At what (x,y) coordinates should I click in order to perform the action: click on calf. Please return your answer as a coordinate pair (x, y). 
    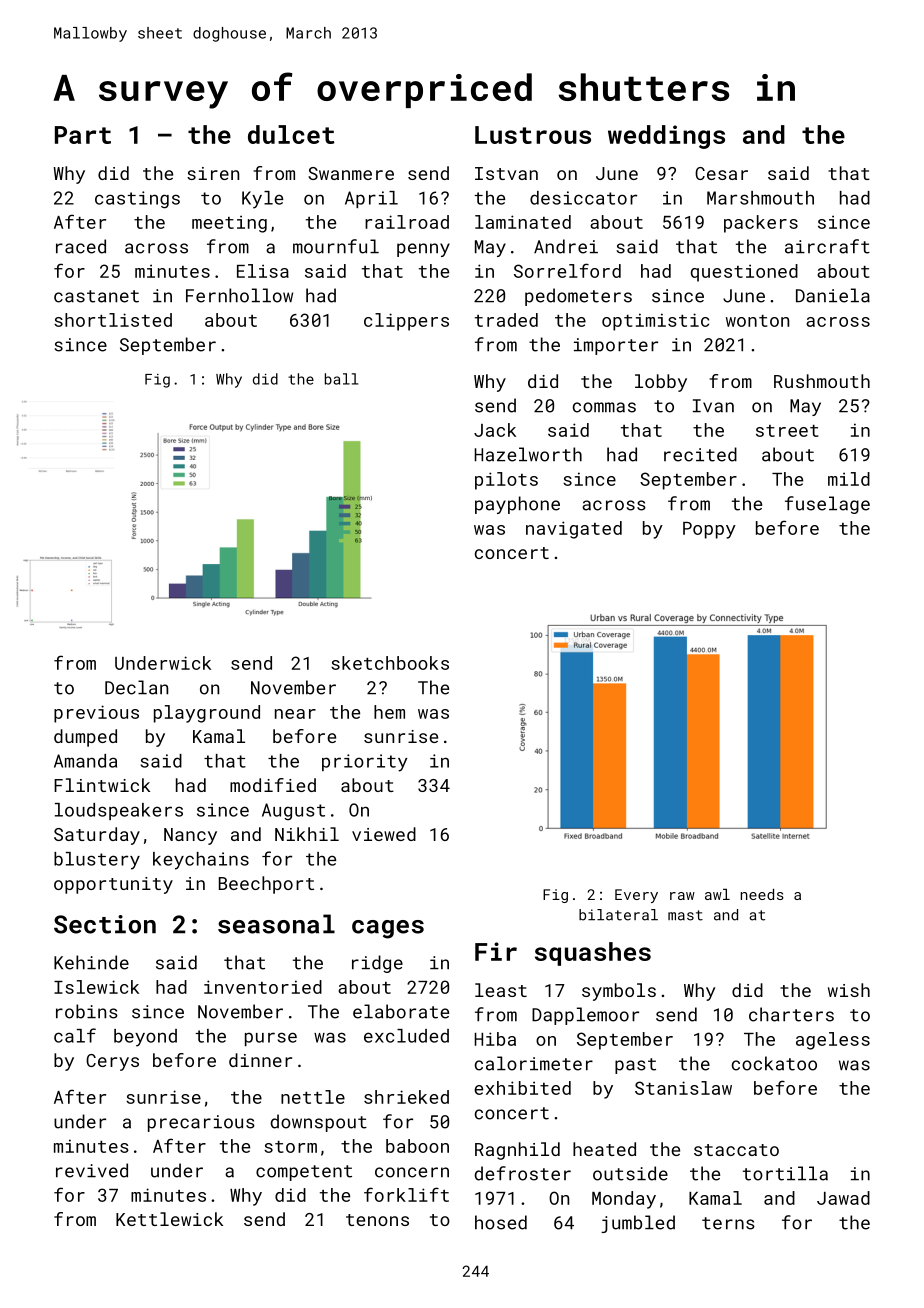
    Looking at the image, I should click on (75, 1035).
